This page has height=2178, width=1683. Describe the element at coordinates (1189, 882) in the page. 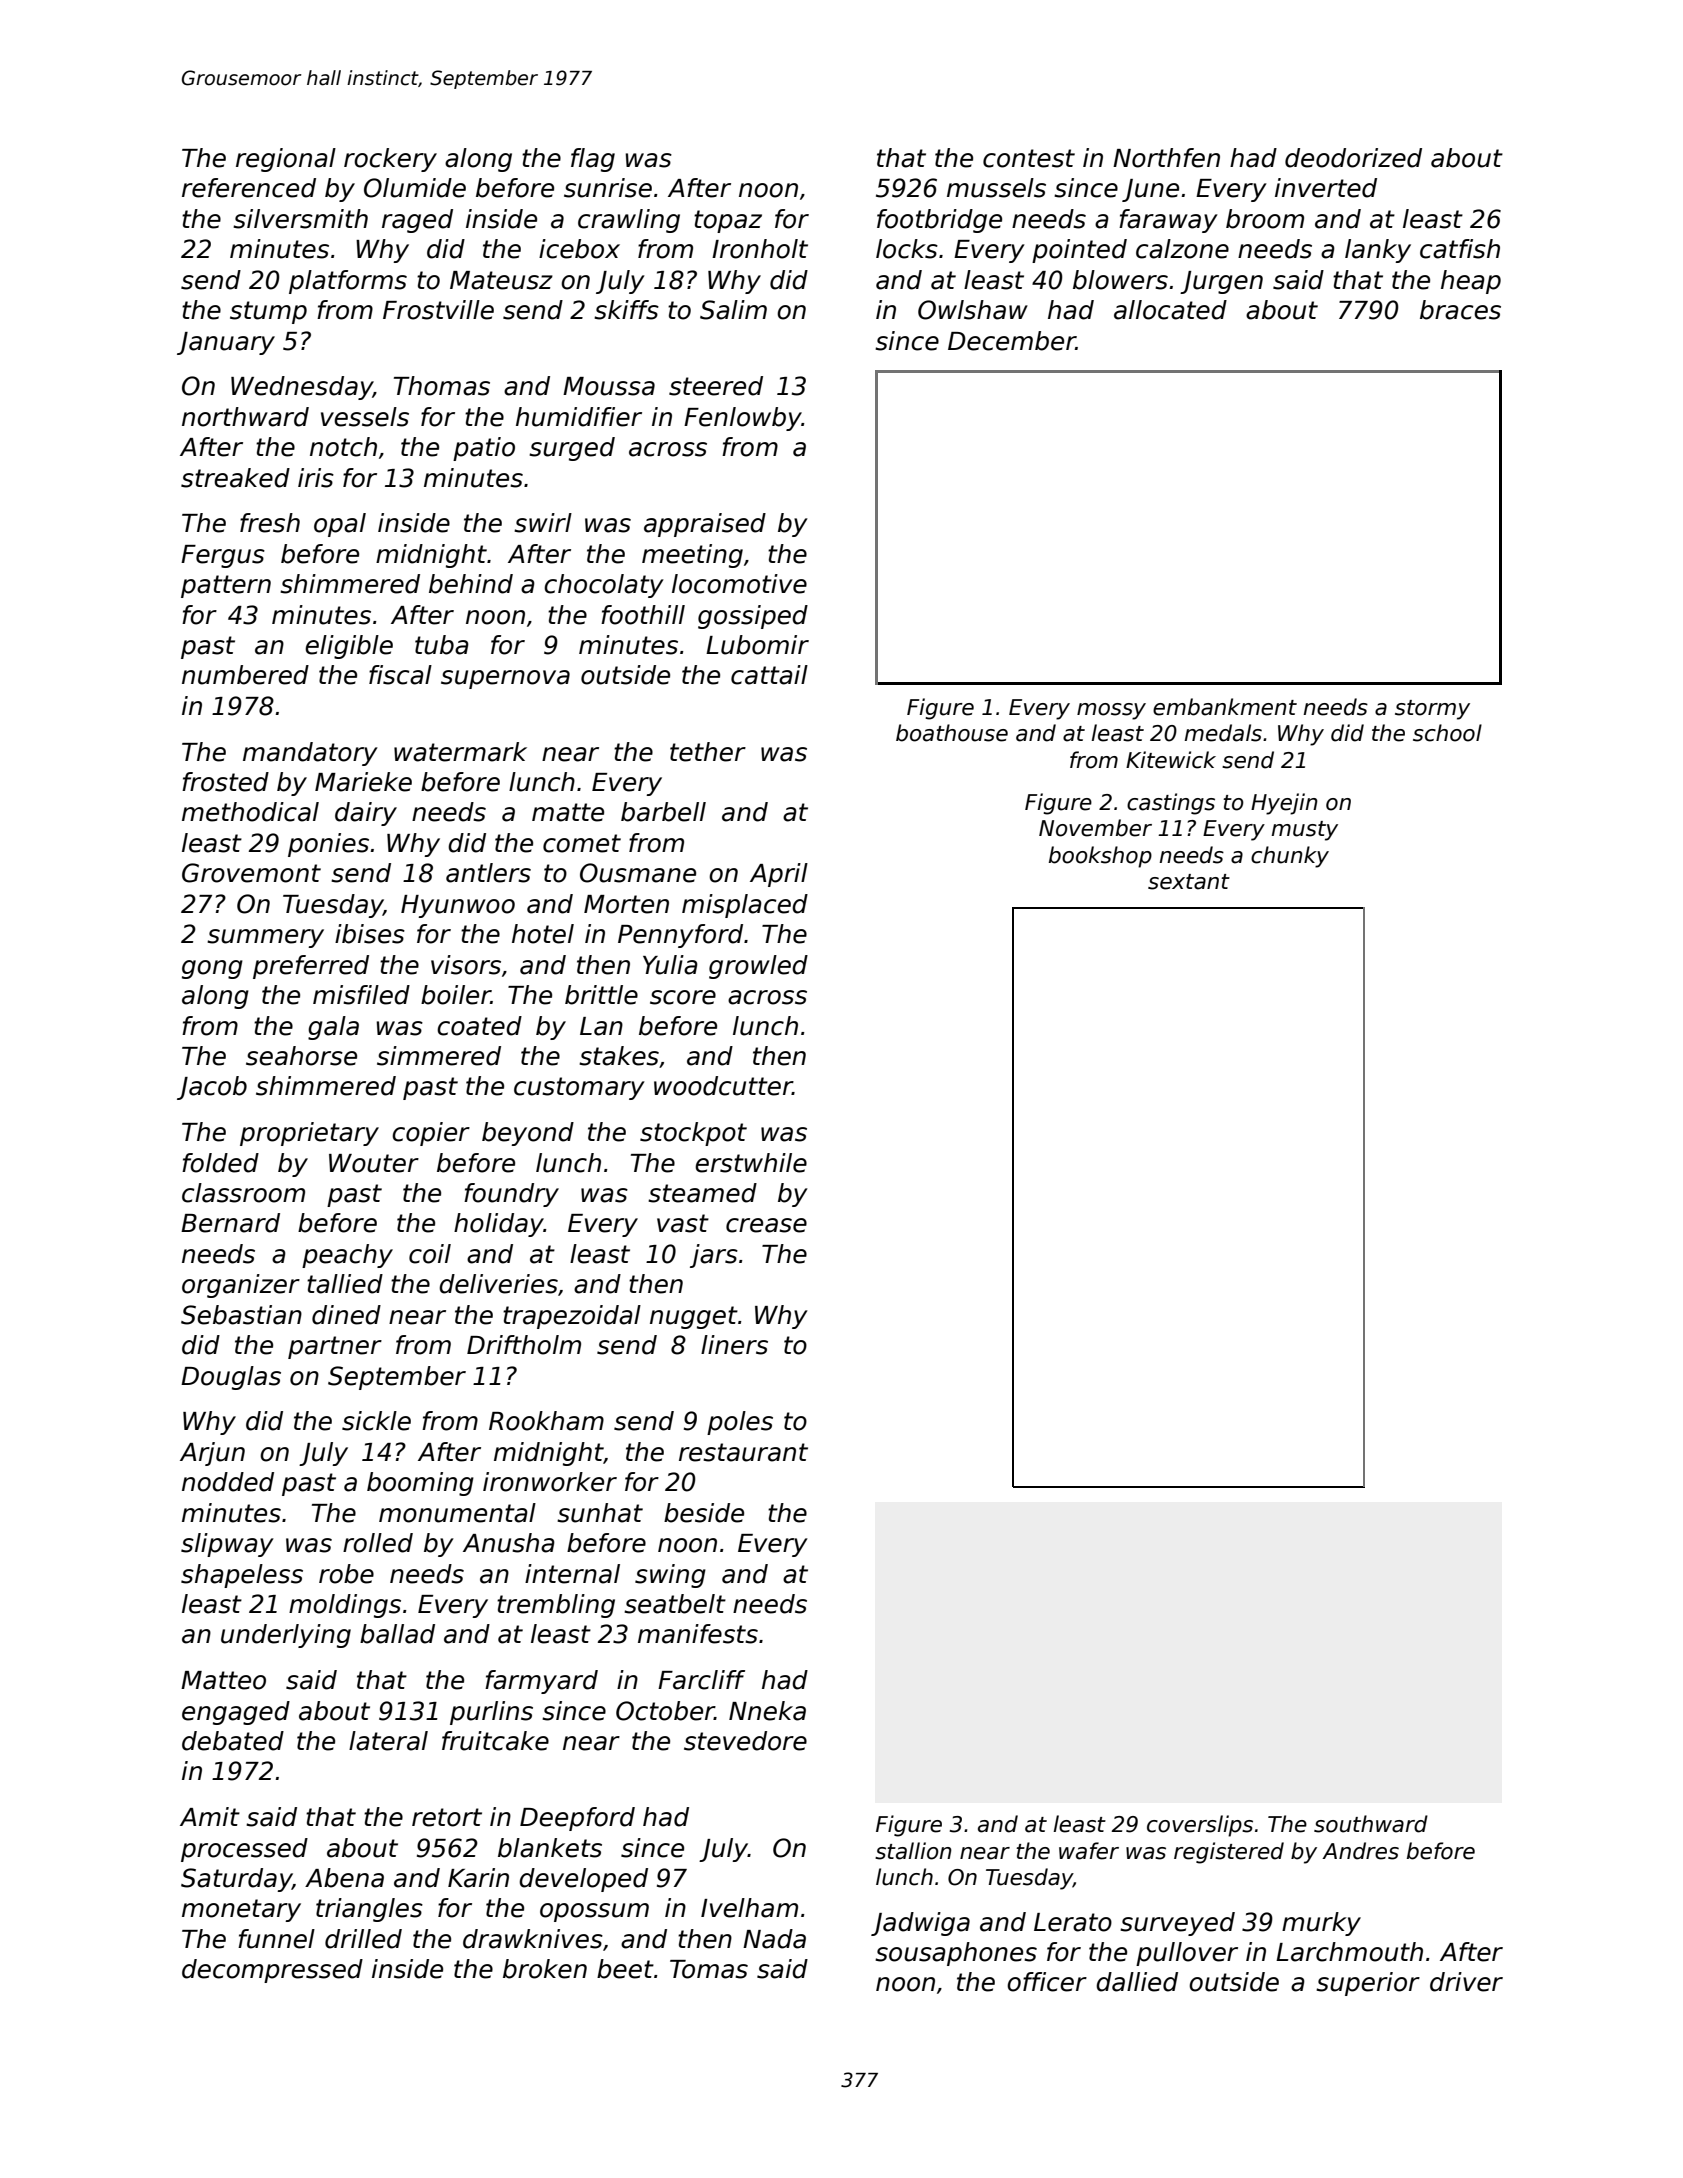

I see `sextant` at that location.
